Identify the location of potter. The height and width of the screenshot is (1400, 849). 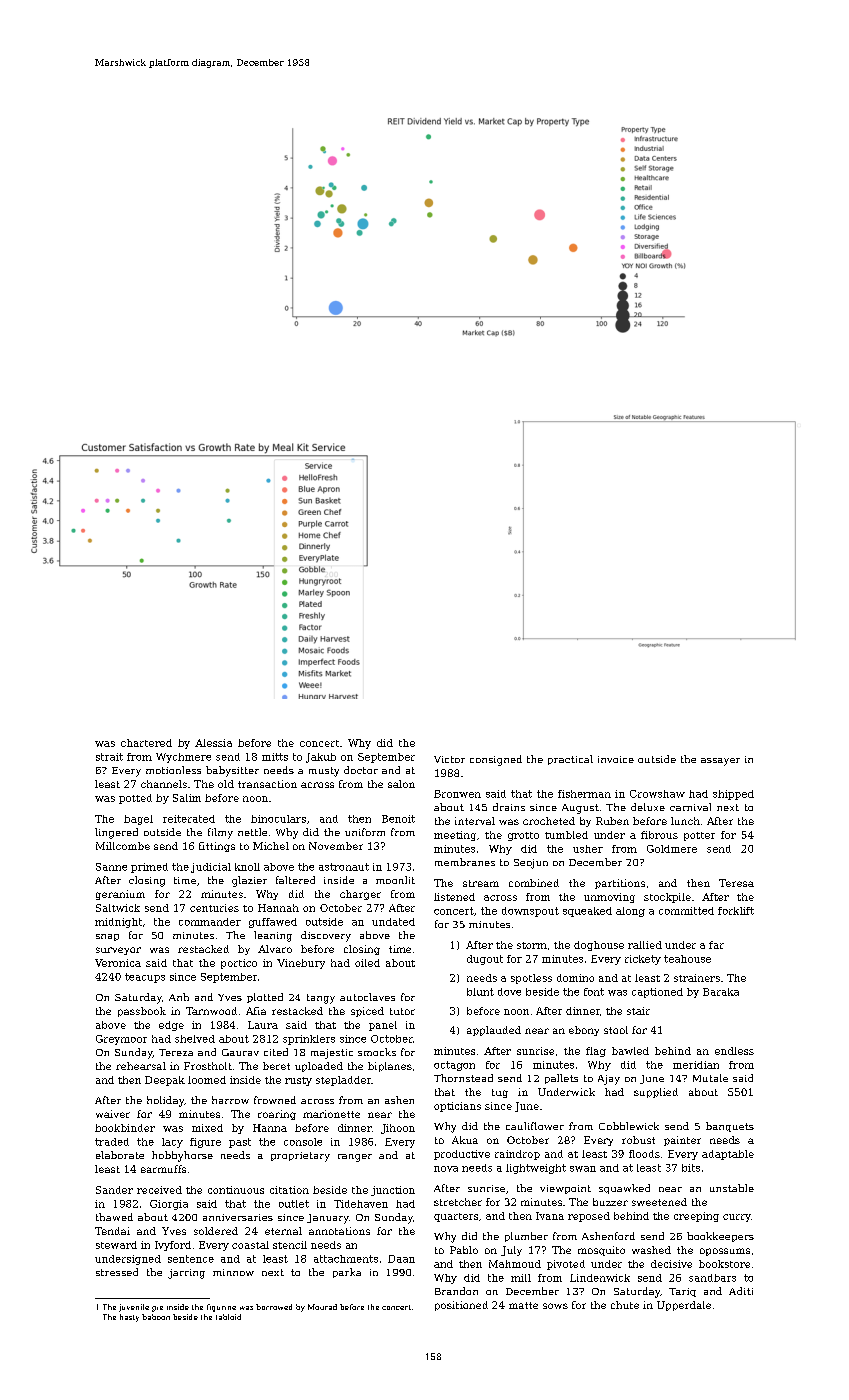
(699, 836).
